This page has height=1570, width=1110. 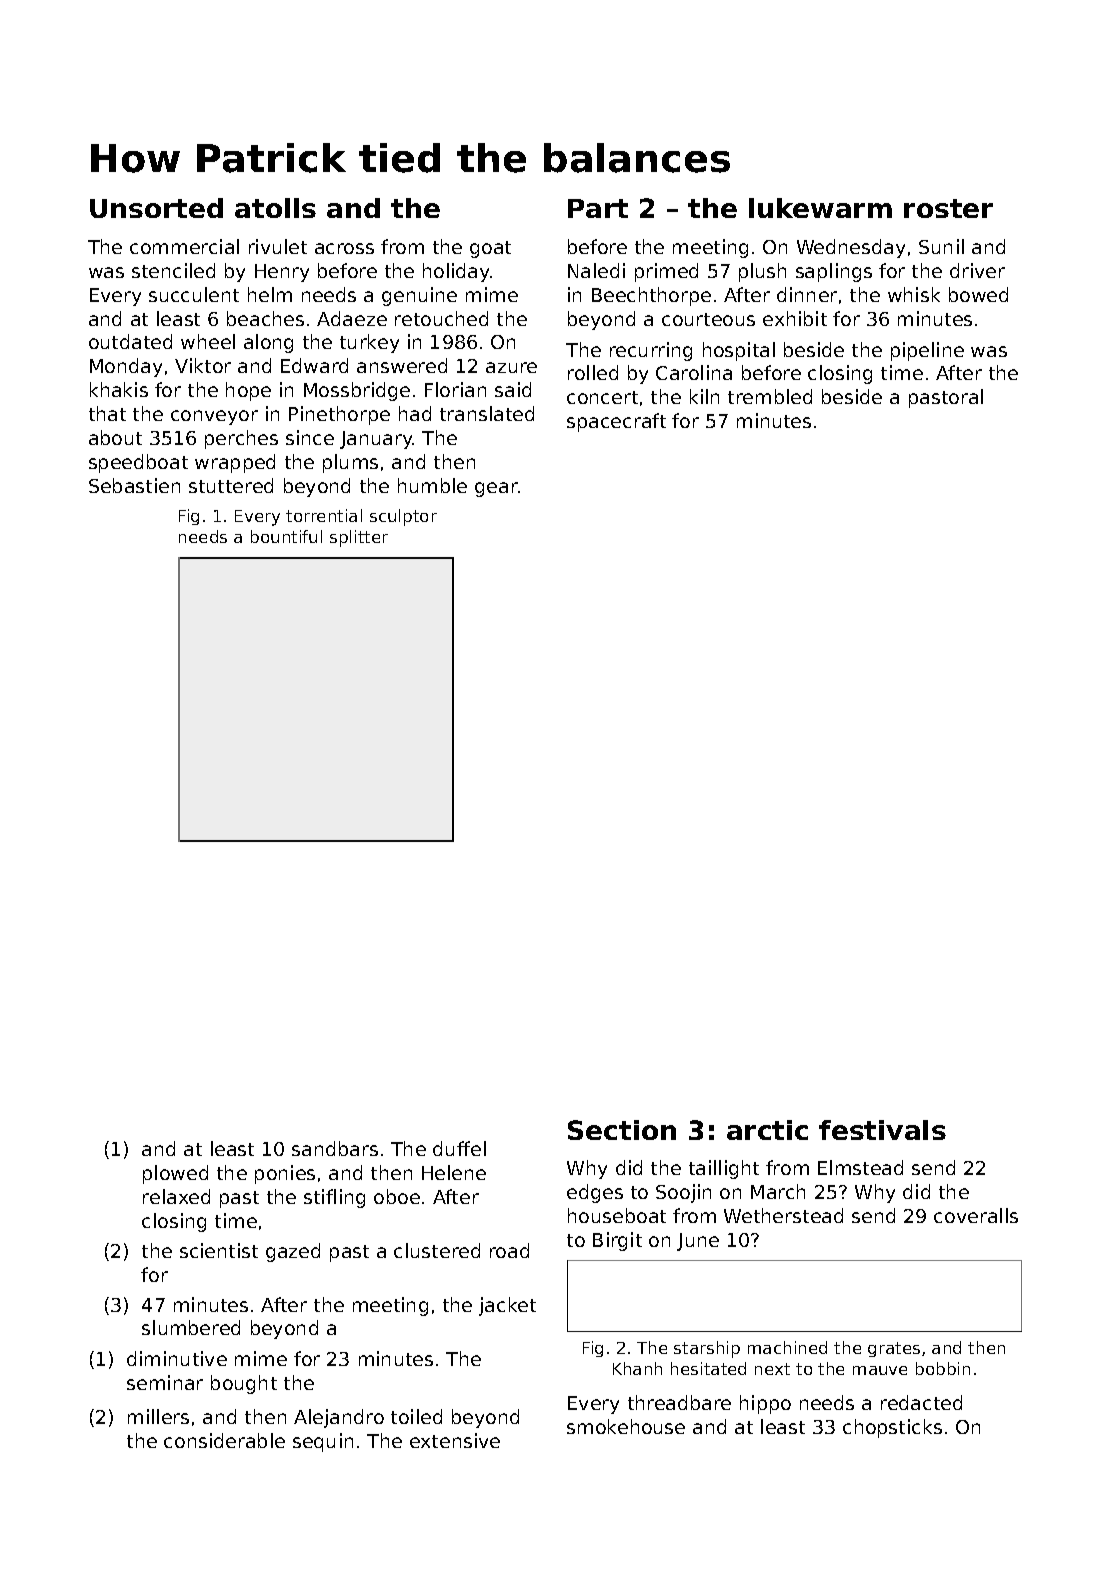 I want to click on Unsorted, so click(x=156, y=208).
